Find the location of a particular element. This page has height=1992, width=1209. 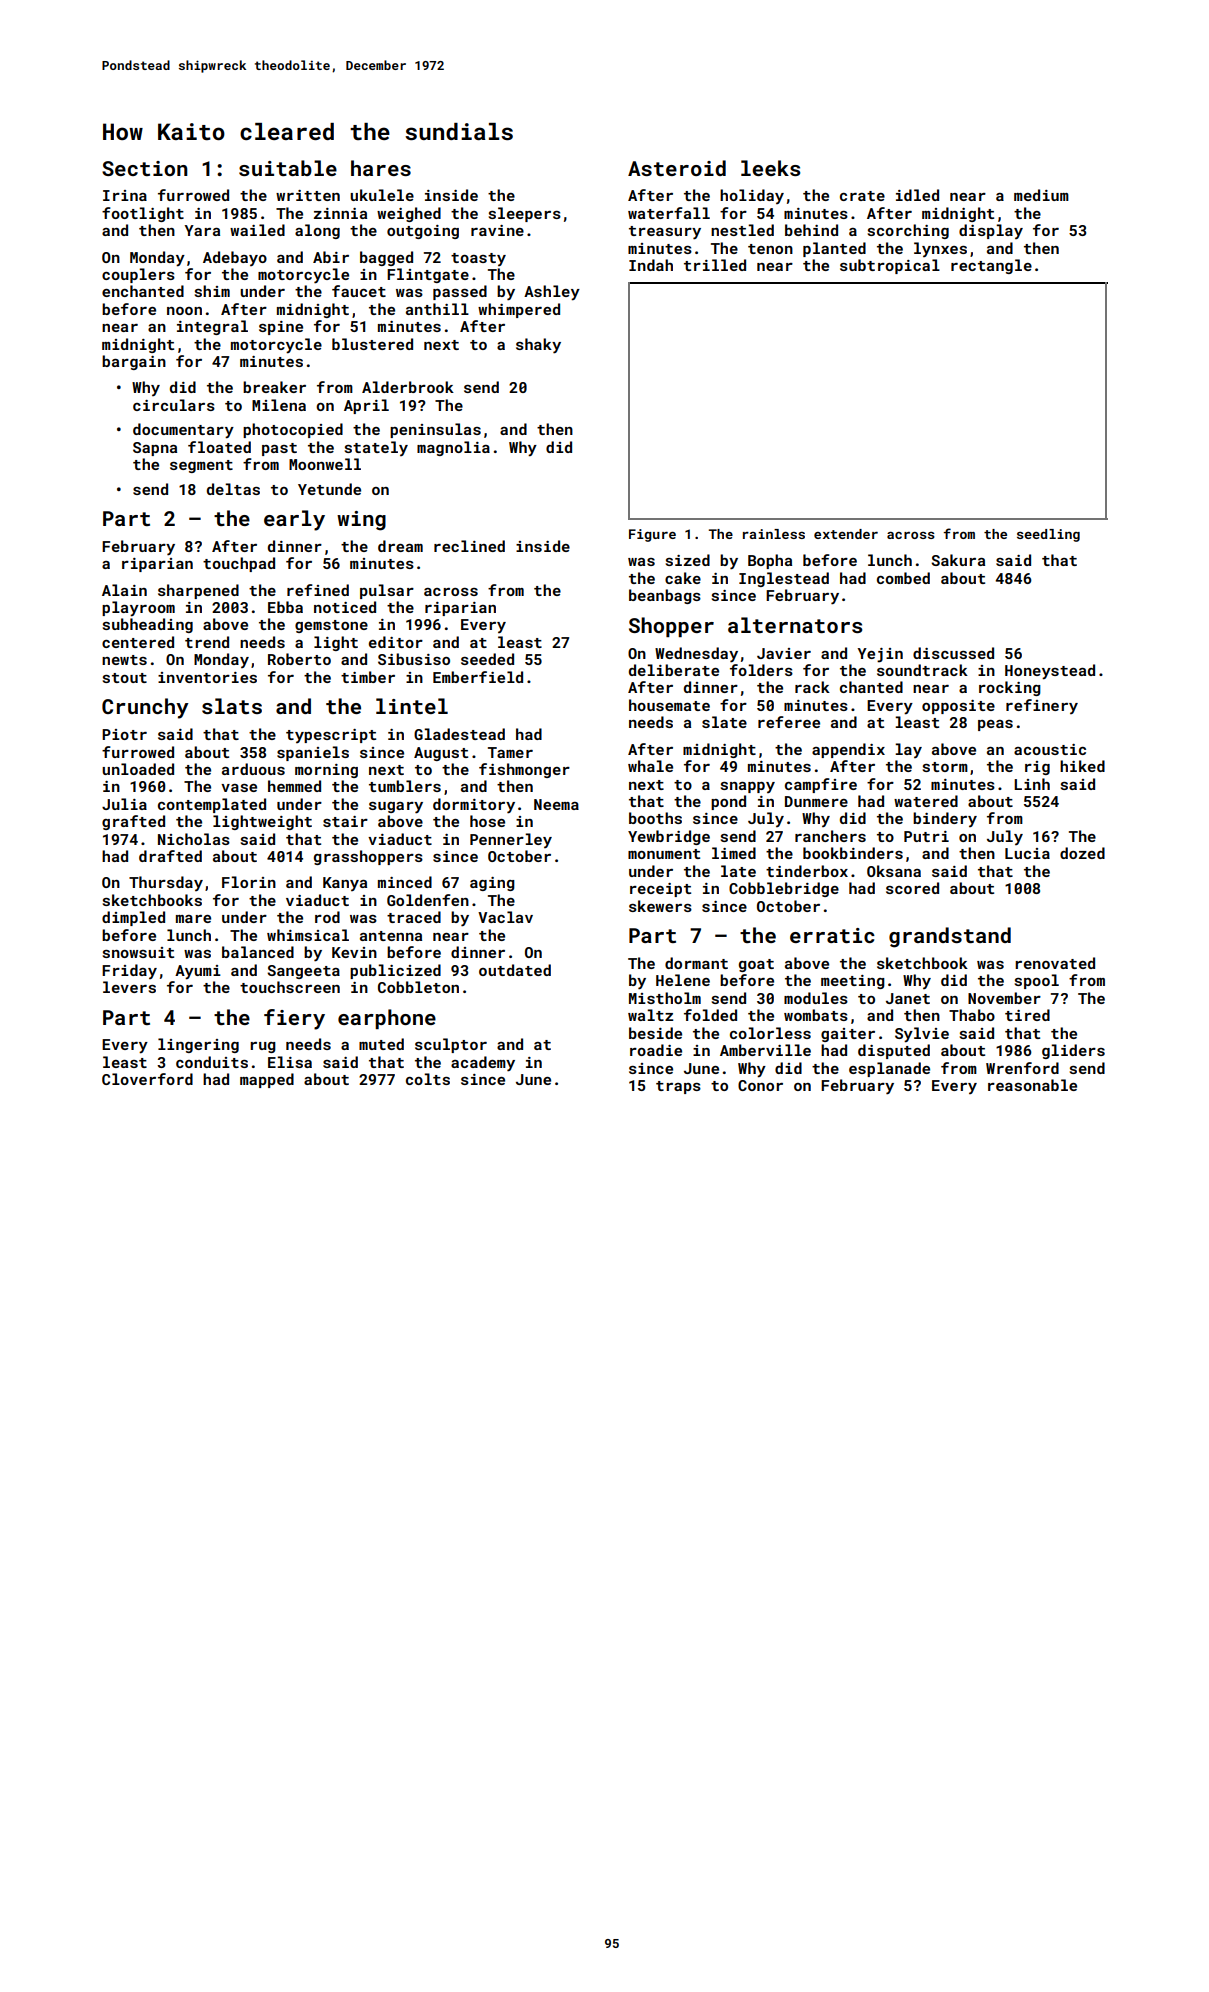

Honeystead is located at coordinates (1050, 672).
